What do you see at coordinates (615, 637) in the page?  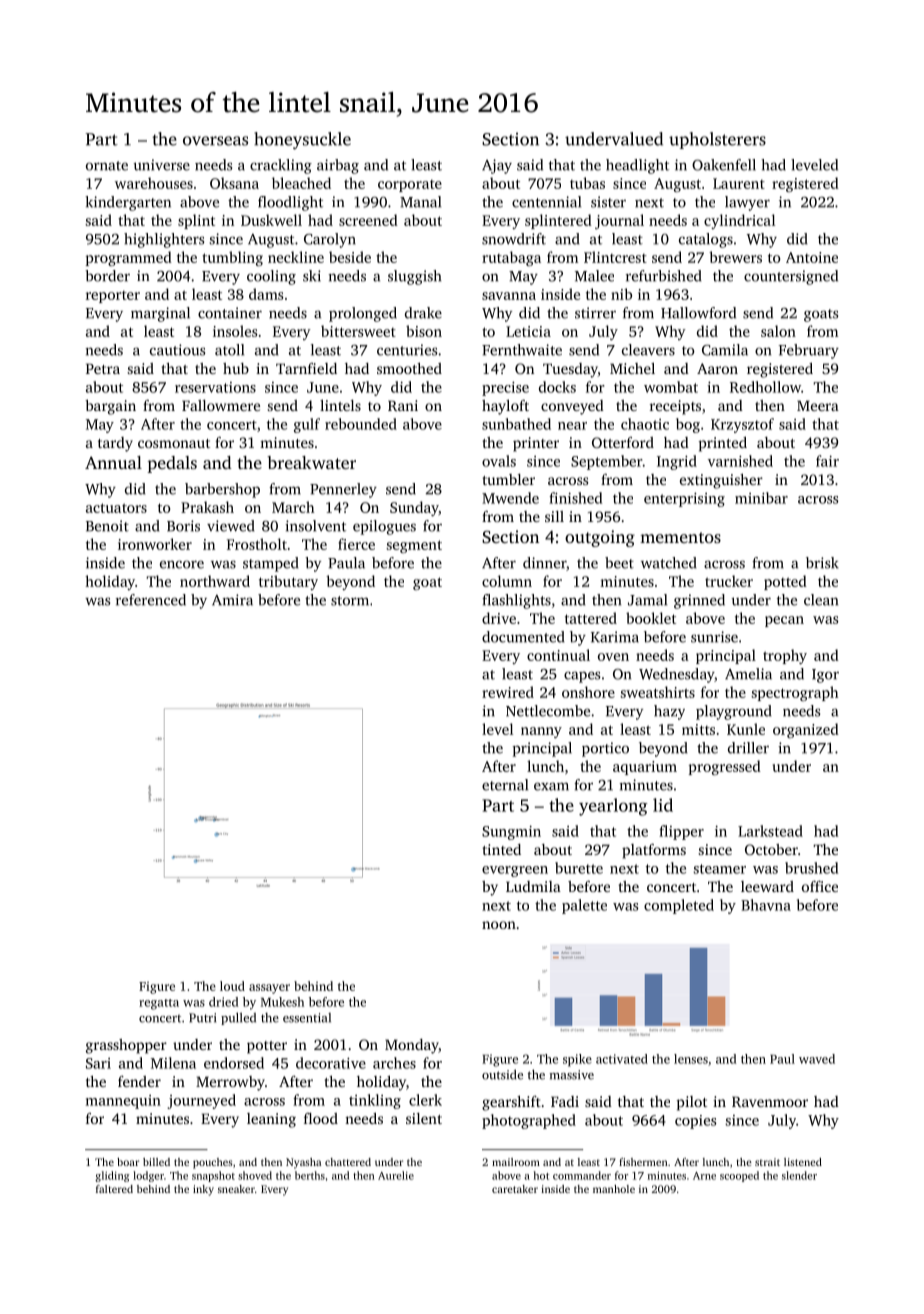 I see `Karima` at bounding box center [615, 637].
